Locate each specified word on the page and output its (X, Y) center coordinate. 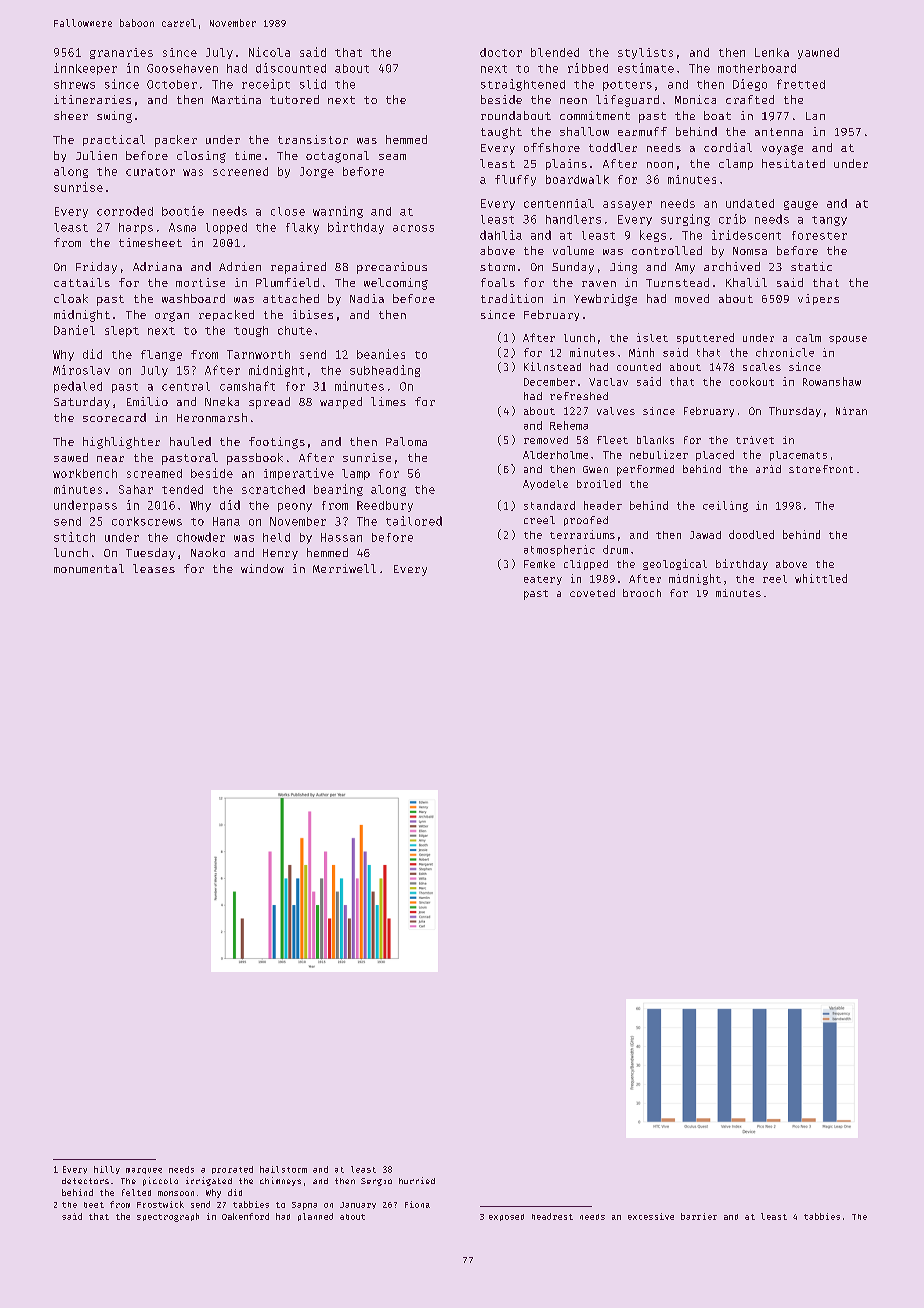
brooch (642, 593)
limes (388, 401)
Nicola (269, 52)
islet (652, 337)
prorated (232, 1170)
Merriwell (344, 568)
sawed (71, 457)
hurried (417, 1180)
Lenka (772, 52)
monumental (89, 568)
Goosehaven (182, 68)
